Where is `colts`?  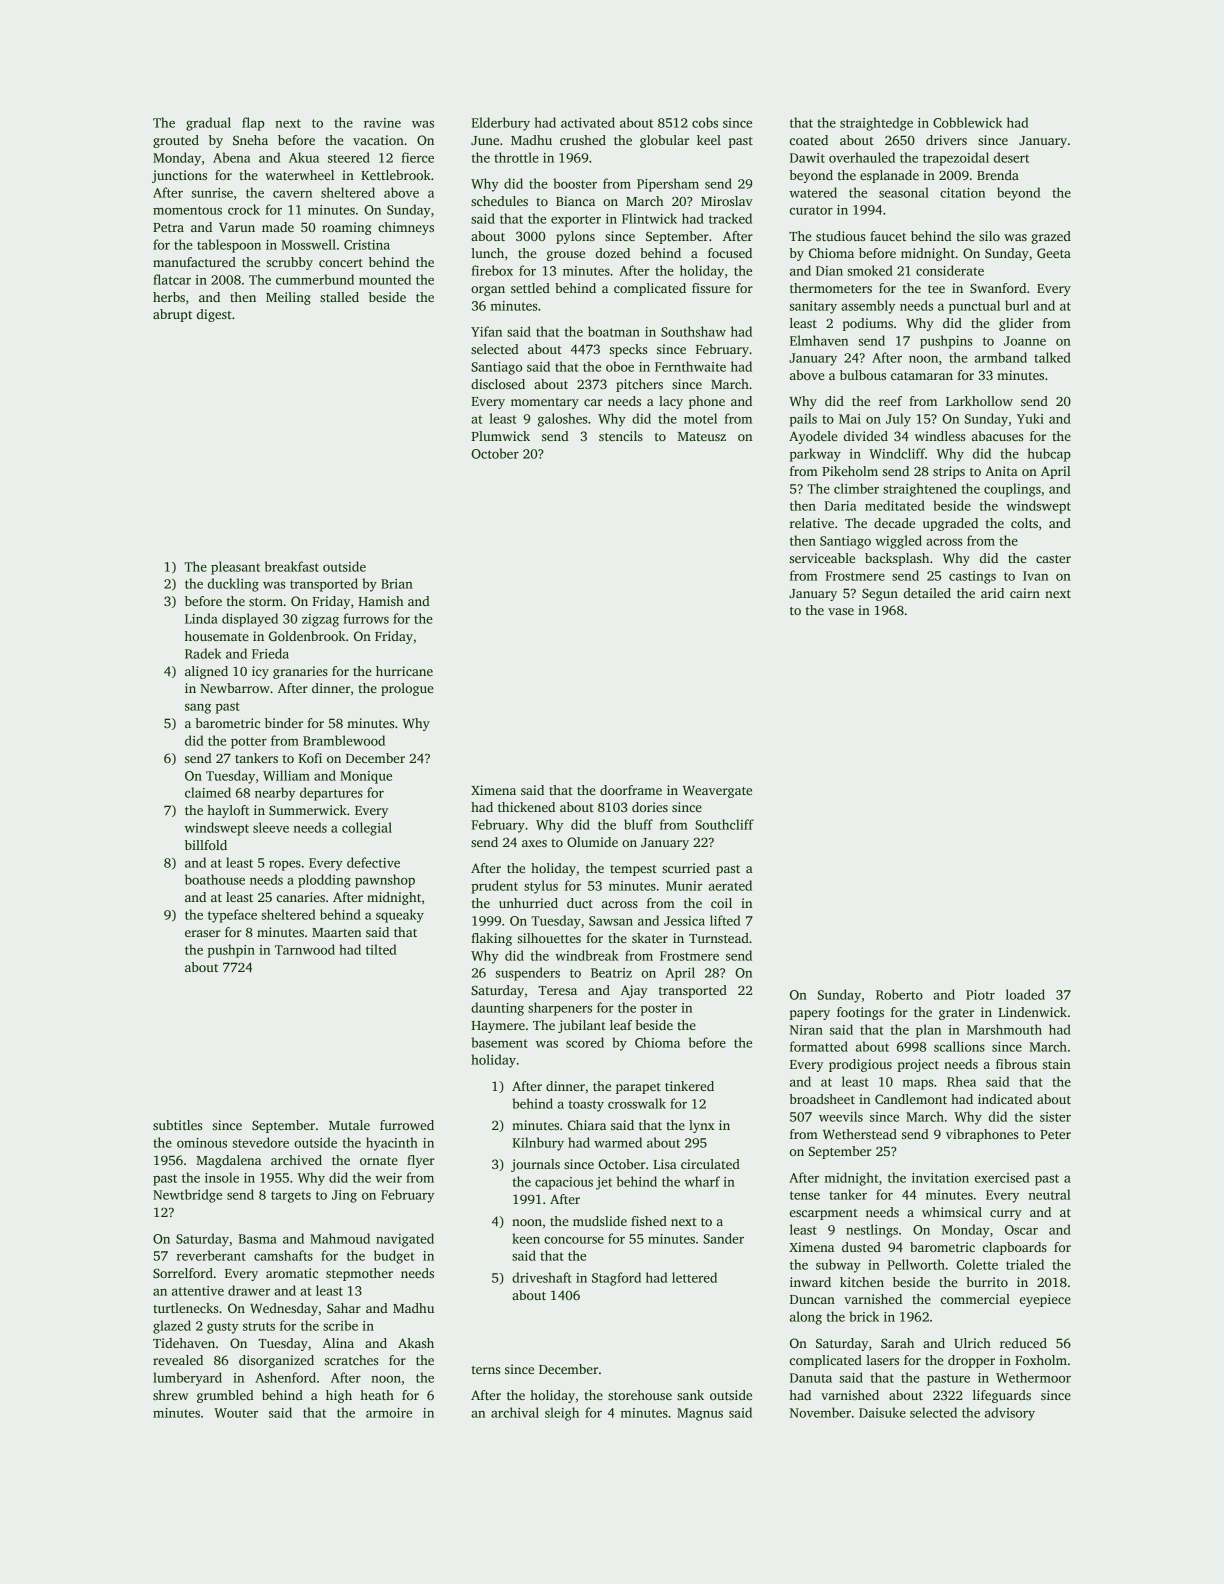
colts is located at coordinates (1024, 523).
